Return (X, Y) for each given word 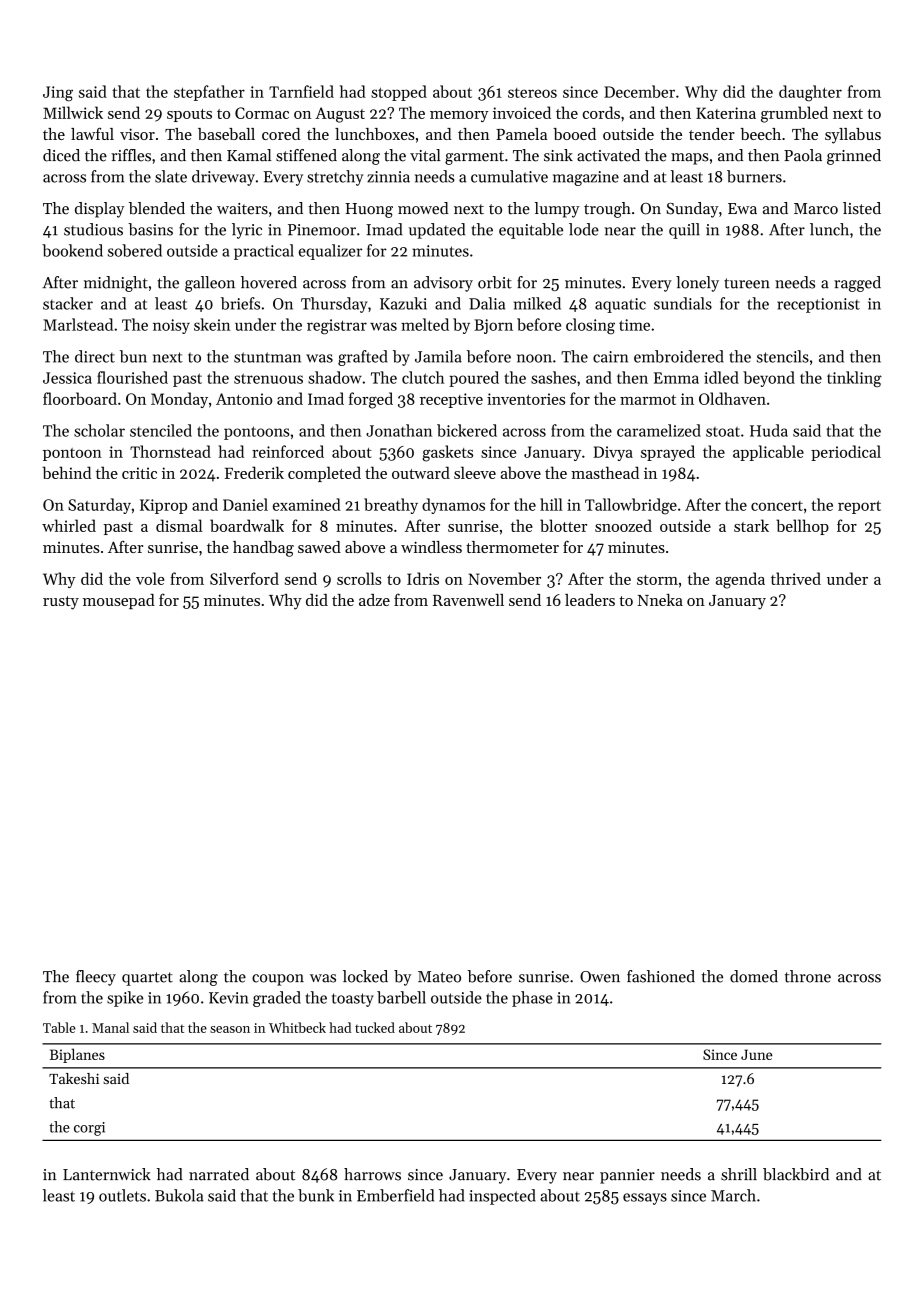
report (859, 507)
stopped (399, 93)
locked (365, 976)
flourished (132, 377)
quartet (147, 979)
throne (808, 976)
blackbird (796, 1174)
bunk (316, 1195)
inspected (502, 1197)
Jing (58, 94)
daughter (810, 93)
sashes (553, 377)
